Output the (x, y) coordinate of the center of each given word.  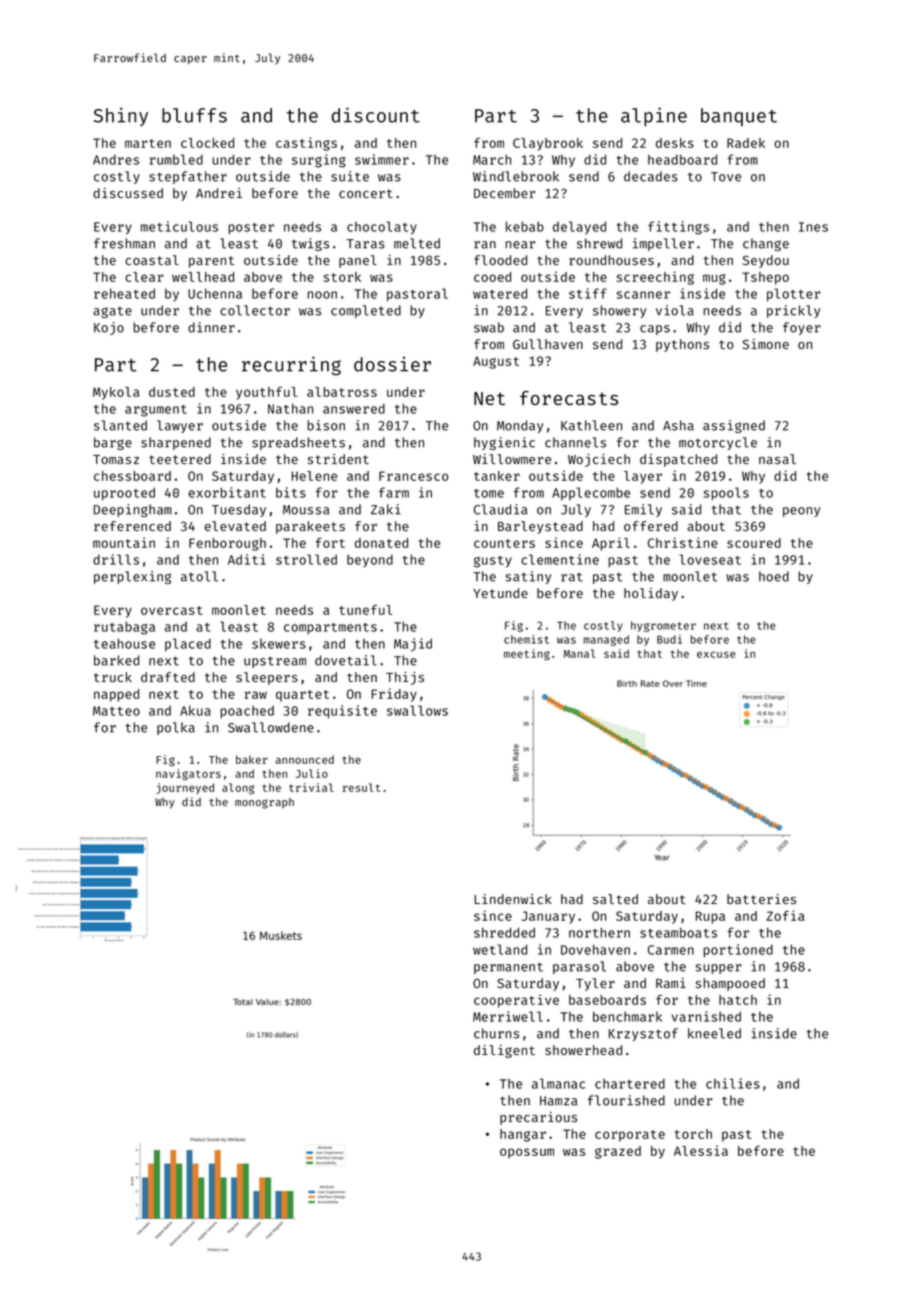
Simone (766, 344)
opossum (527, 1153)
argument (156, 411)
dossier (392, 364)
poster (251, 228)
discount (376, 115)
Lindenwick (513, 899)
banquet (739, 117)
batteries (761, 899)
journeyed (185, 788)
